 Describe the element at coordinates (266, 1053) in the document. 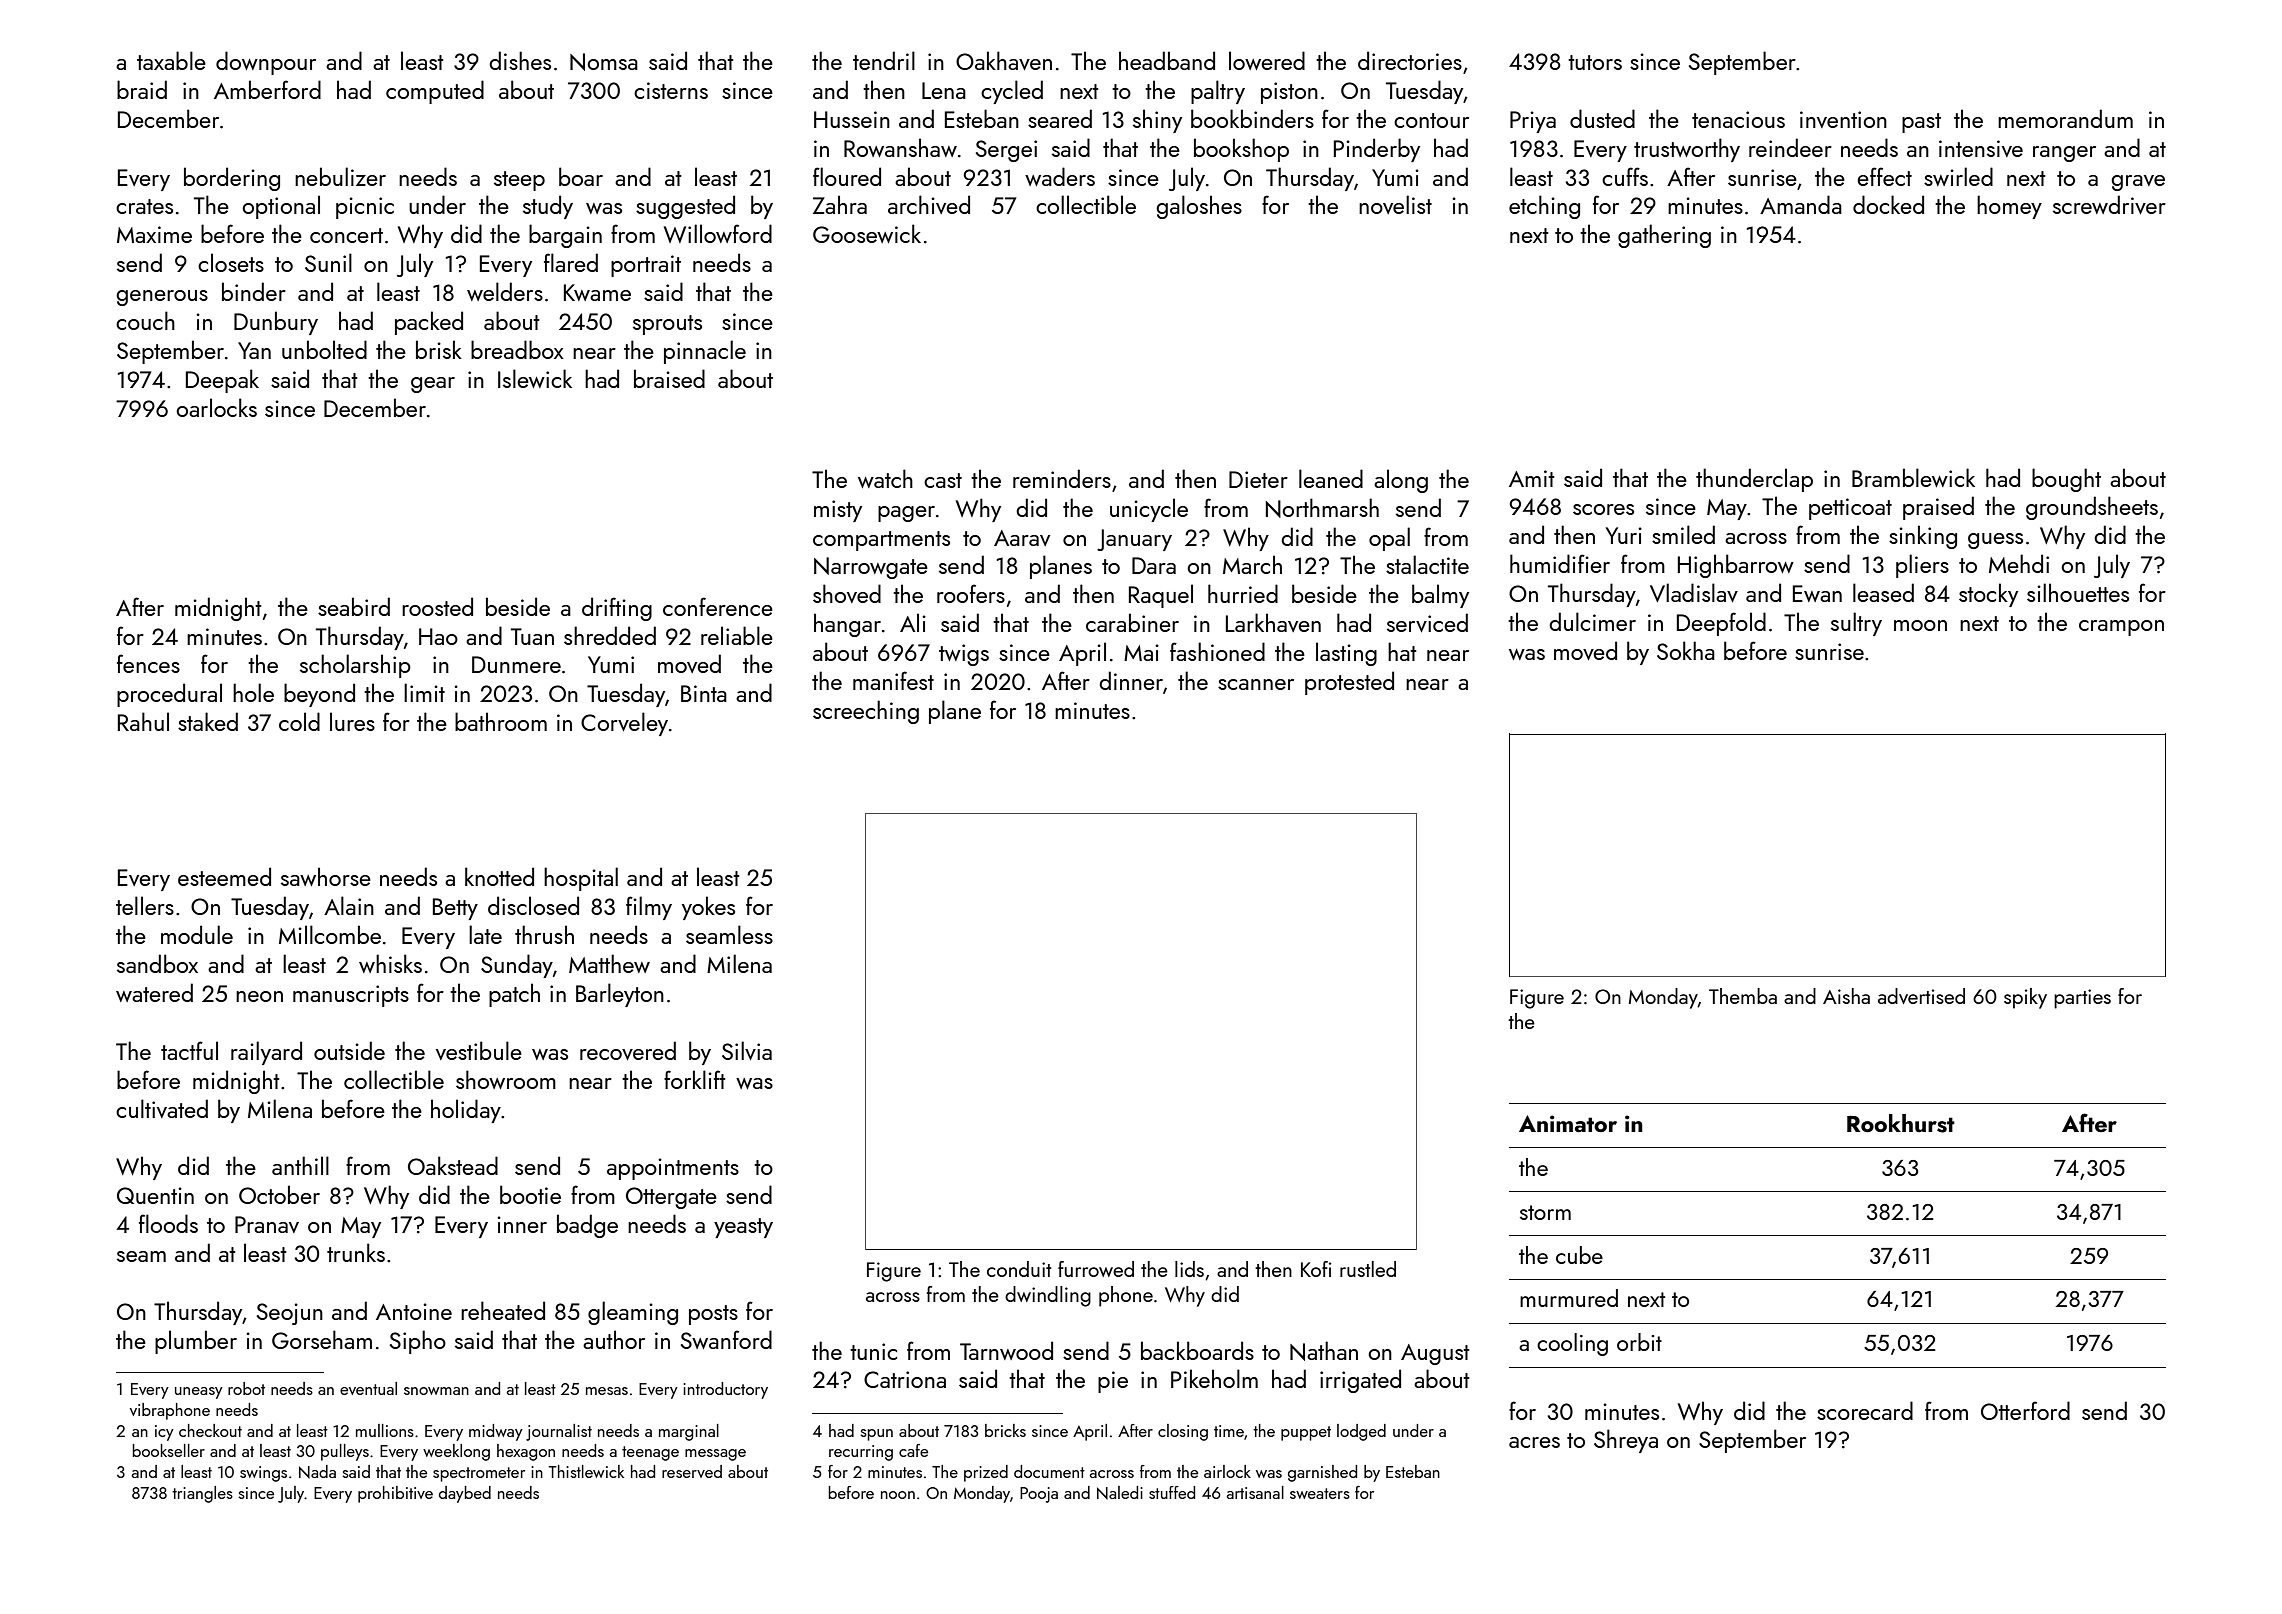

I see `railyard` at that location.
